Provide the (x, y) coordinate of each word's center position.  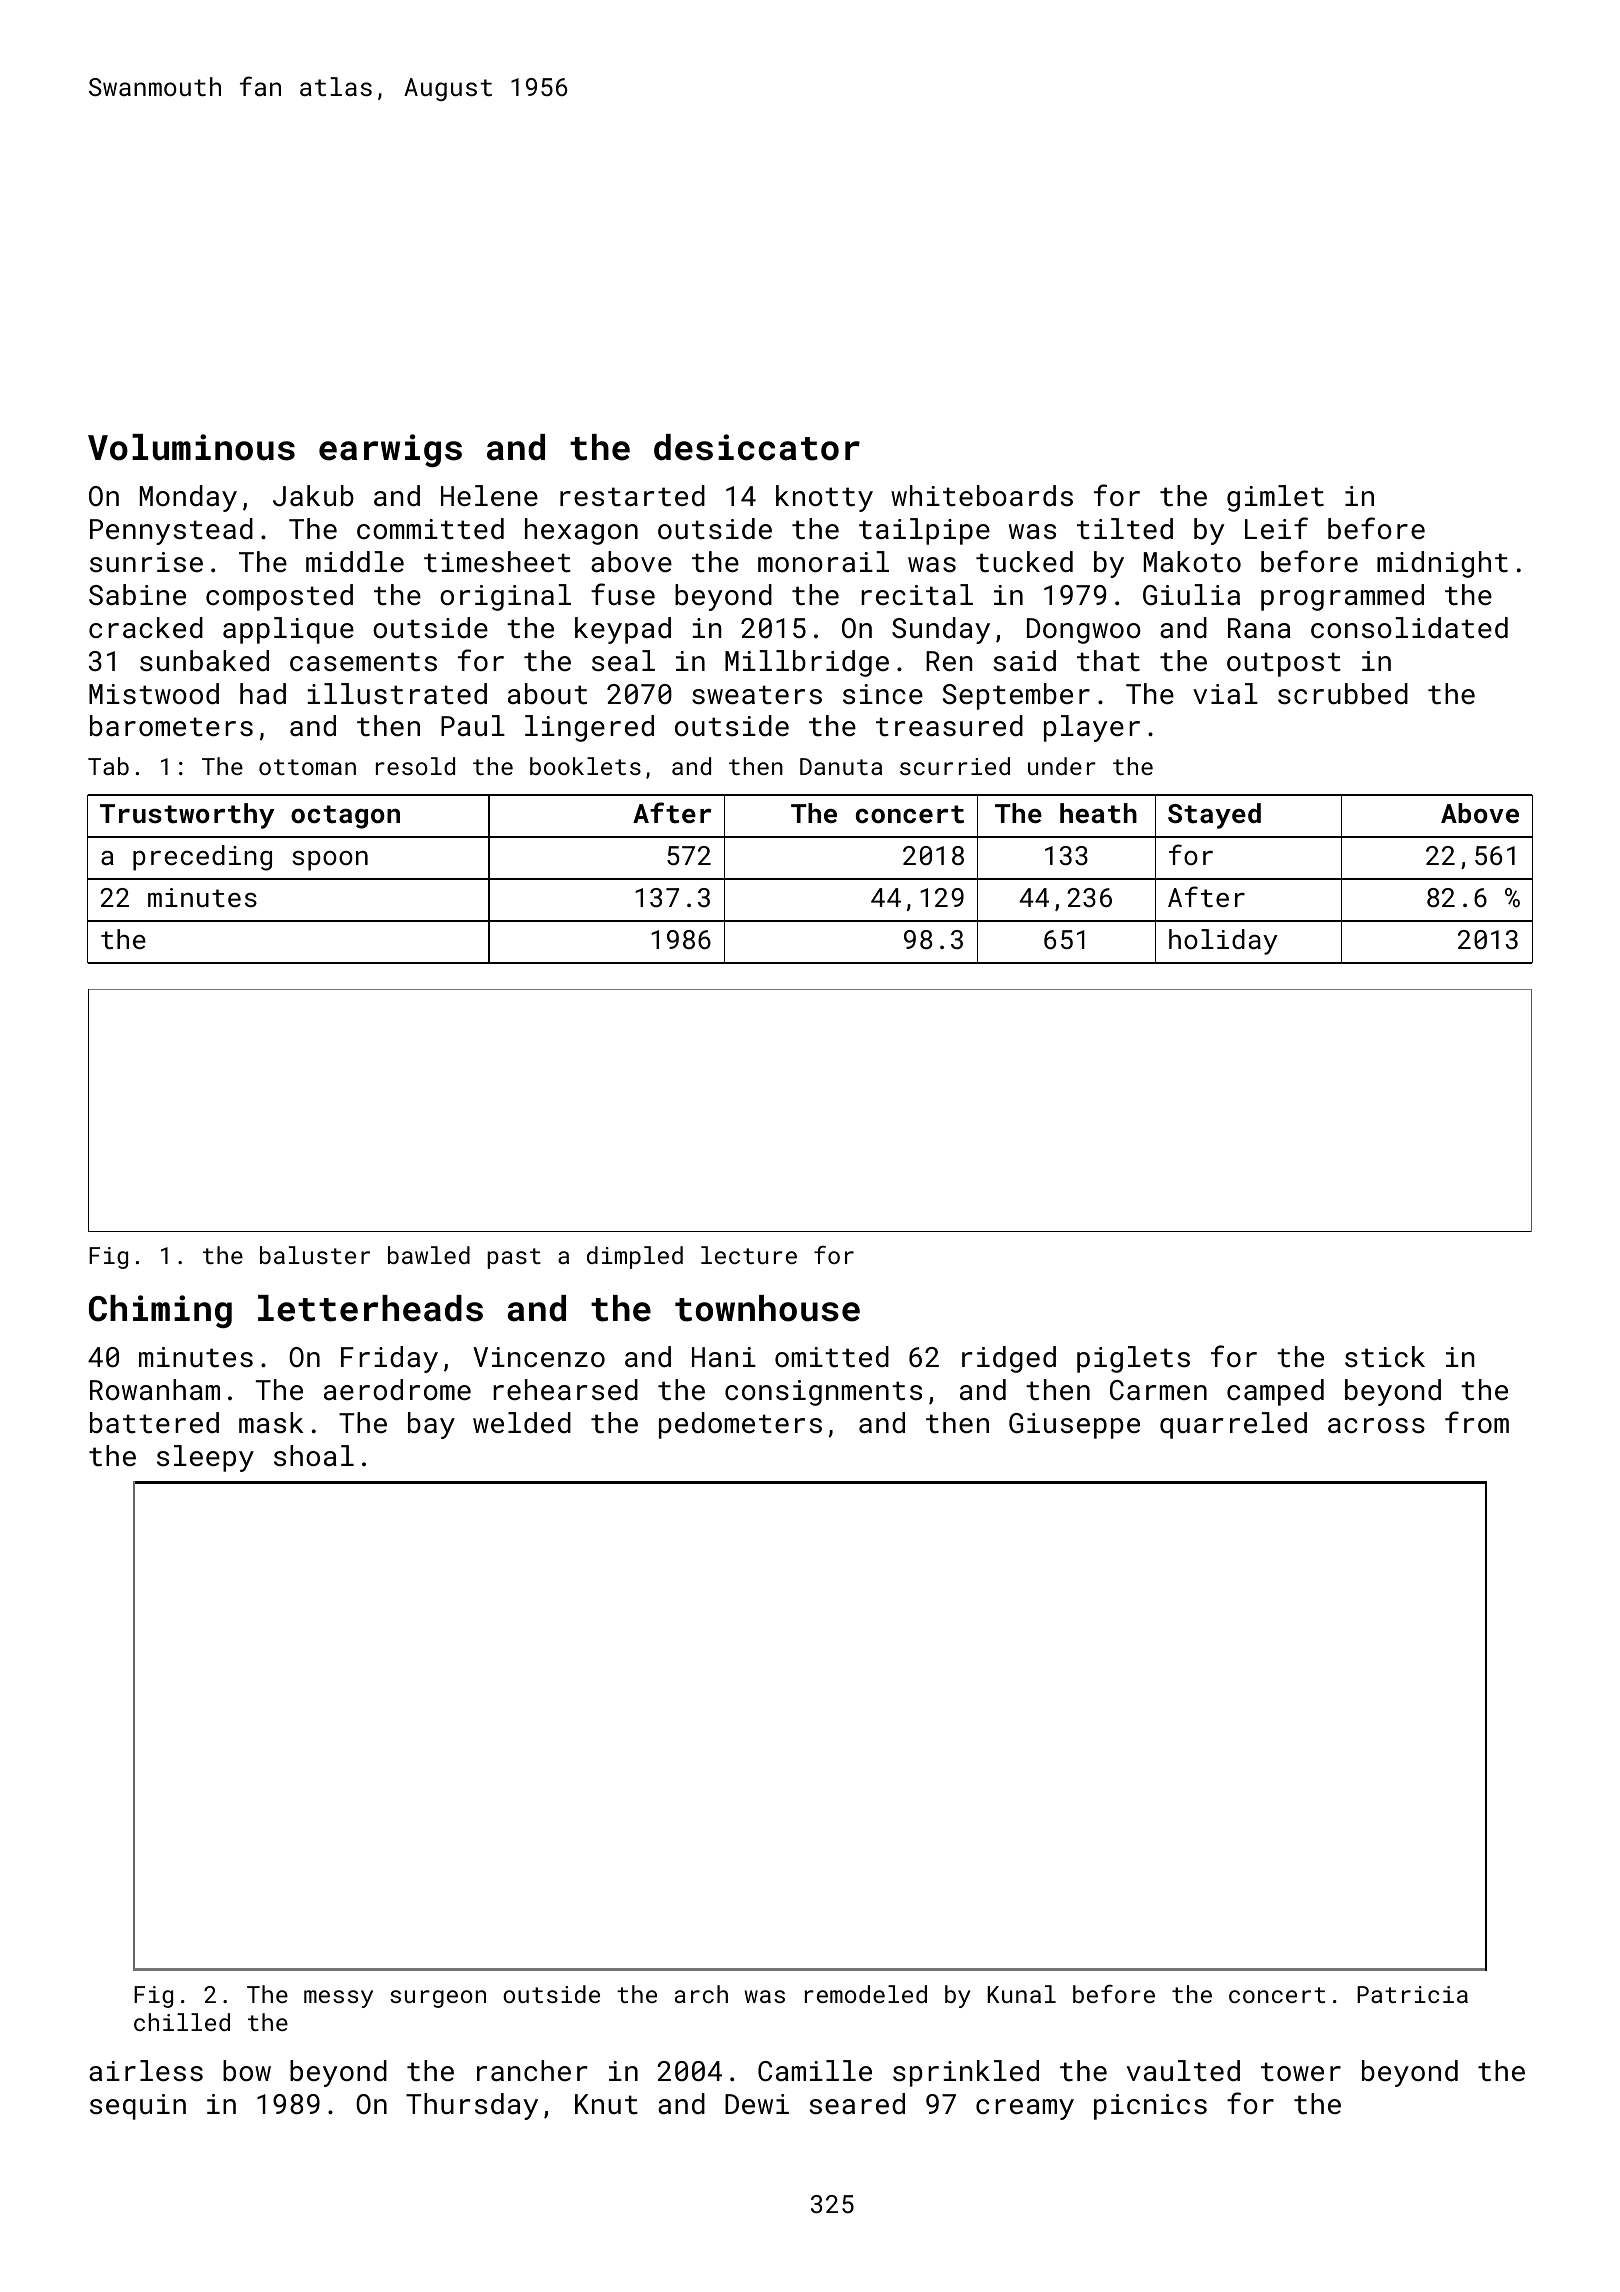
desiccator (757, 447)
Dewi (757, 2104)
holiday (1223, 942)
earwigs (390, 450)
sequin (138, 2107)
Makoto (1192, 562)
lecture (749, 1255)
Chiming (160, 1311)
